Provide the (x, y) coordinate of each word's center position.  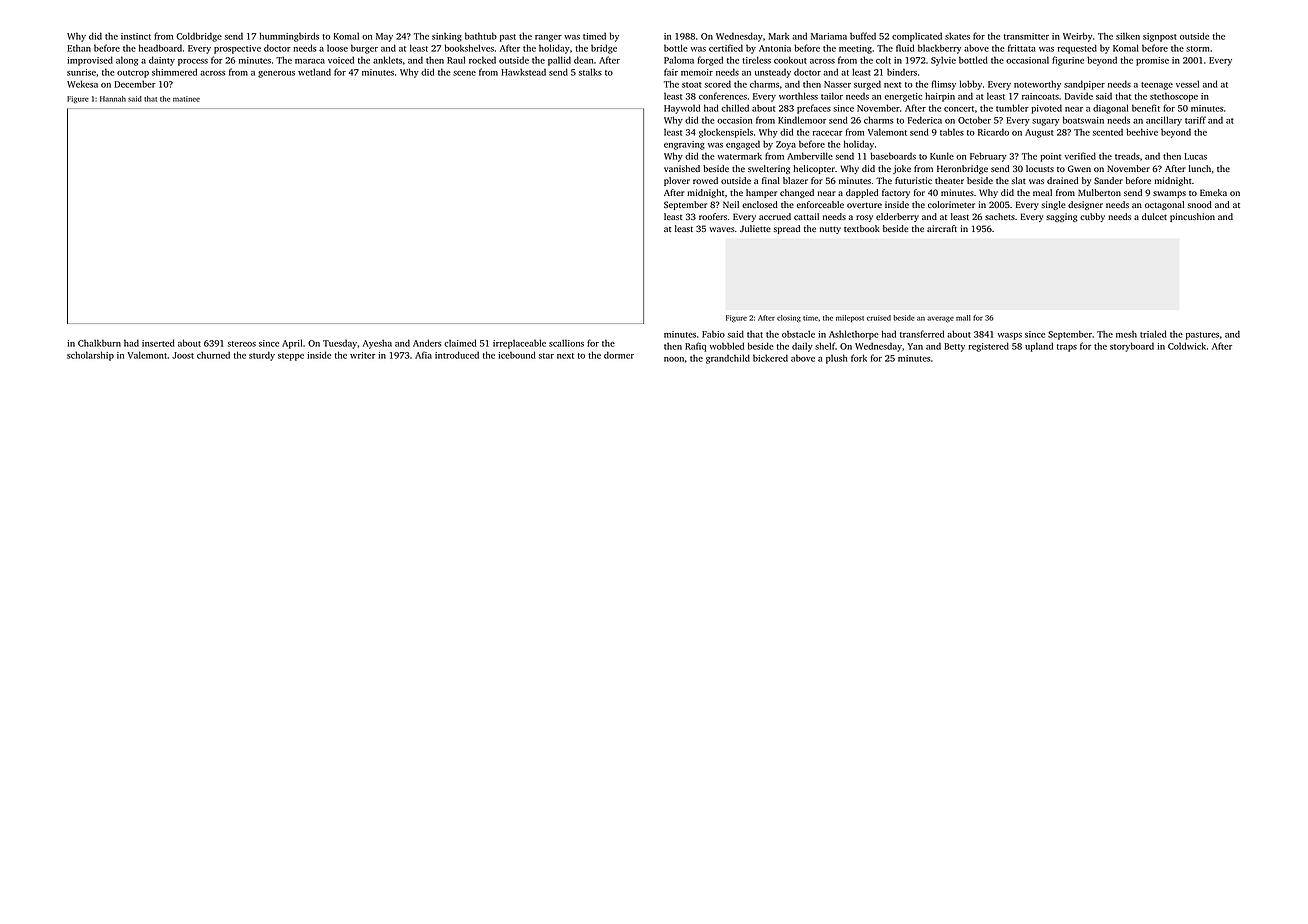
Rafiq (695, 347)
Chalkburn (99, 343)
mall (963, 318)
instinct (136, 36)
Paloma (679, 60)
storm (1197, 49)
